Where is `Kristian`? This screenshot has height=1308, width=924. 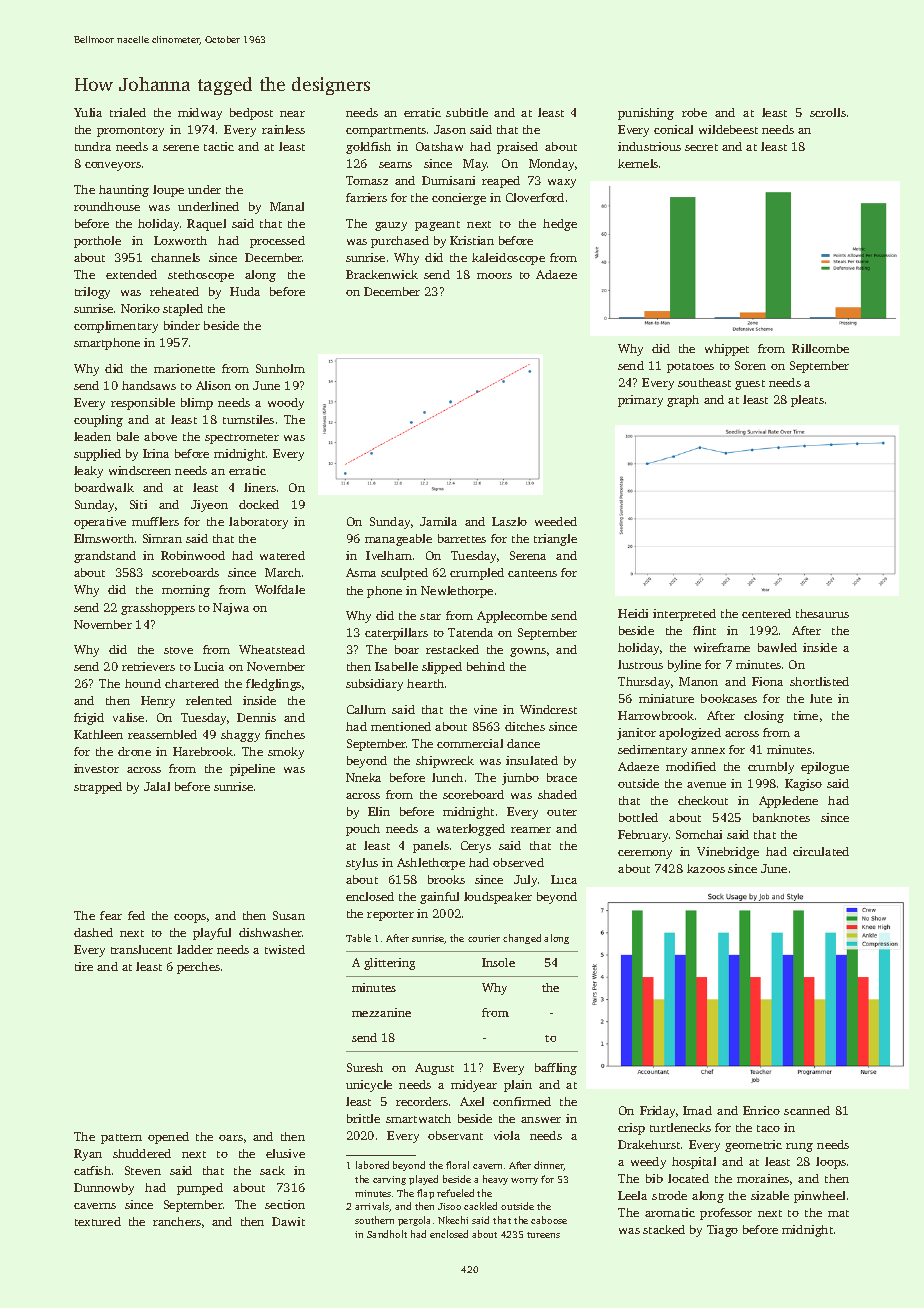 Kristian is located at coordinates (472, 240).
